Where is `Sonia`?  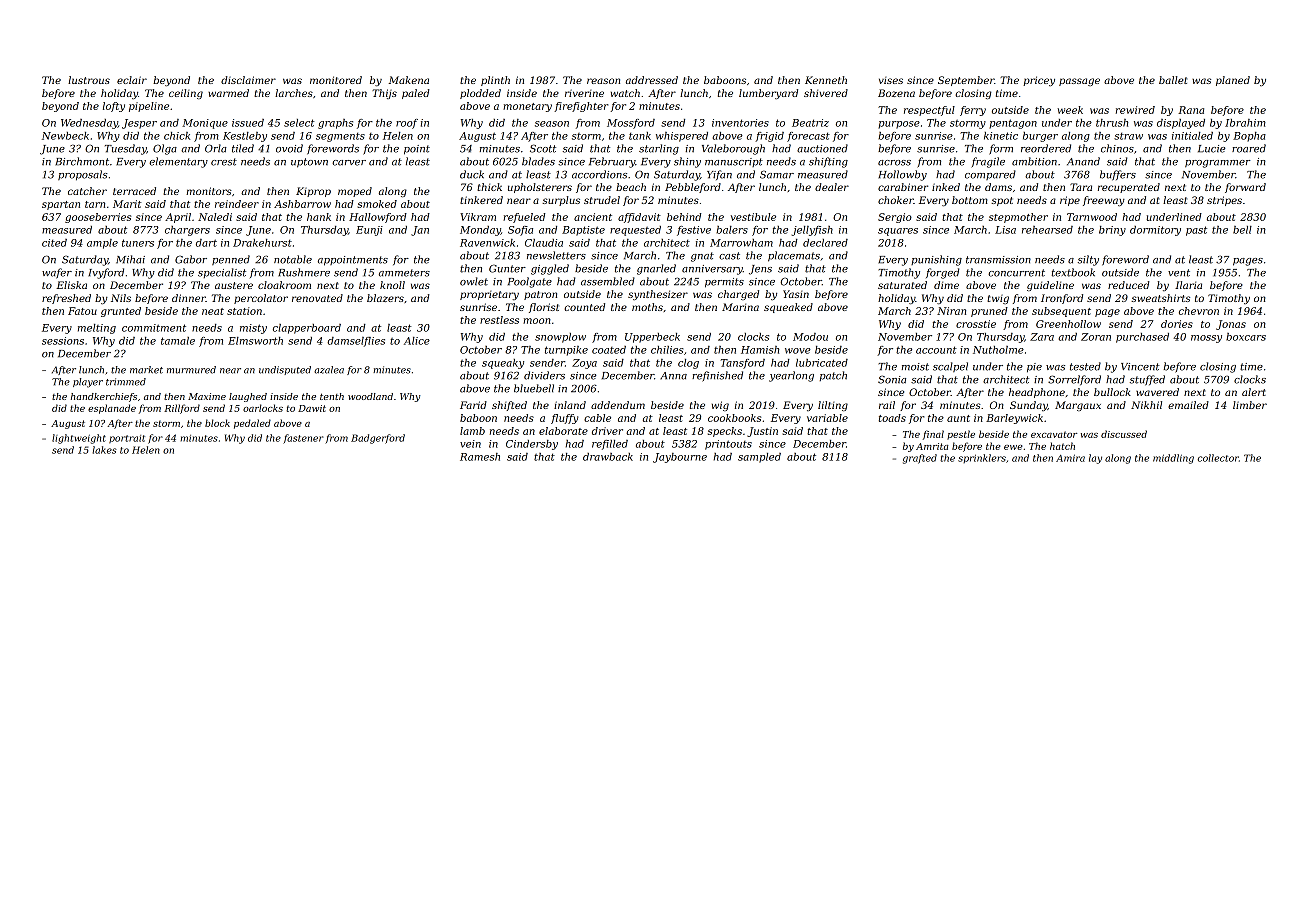 Sonia is located at coordinates (892, 379).
